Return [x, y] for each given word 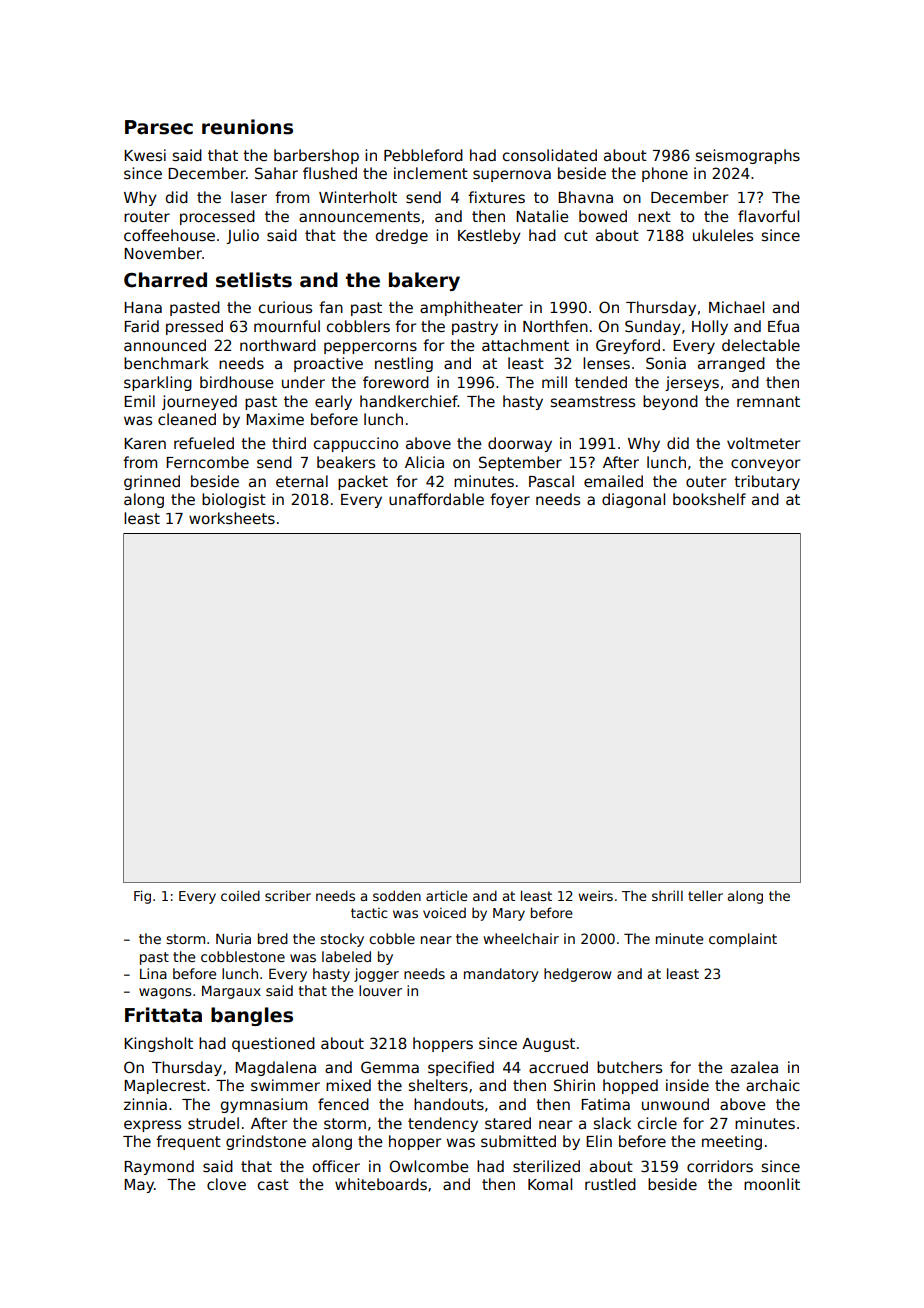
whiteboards [381, 1184]
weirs [595, 895]
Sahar [276, 173]
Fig [142, 897]
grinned [152, 482]
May [139, 1186]
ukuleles [723, 235]
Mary [509, 914]
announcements [359, 216]
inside [687, 1085]
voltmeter [763, 443]
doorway [520, 444]
